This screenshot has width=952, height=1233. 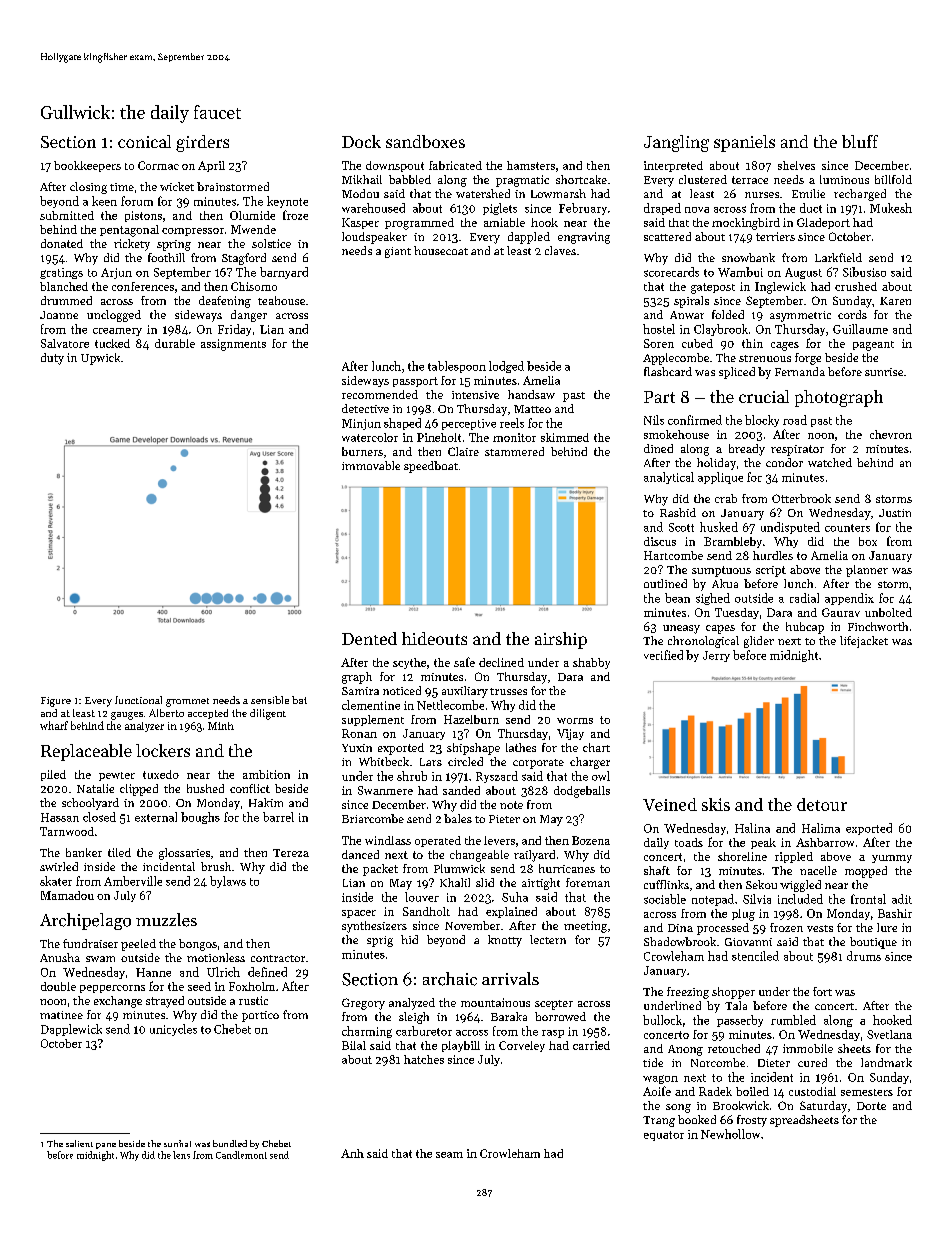 What do you see at coordinates (153, 972) in the screenshot?
I see `Hanne` at bounding box center [153, 972].
